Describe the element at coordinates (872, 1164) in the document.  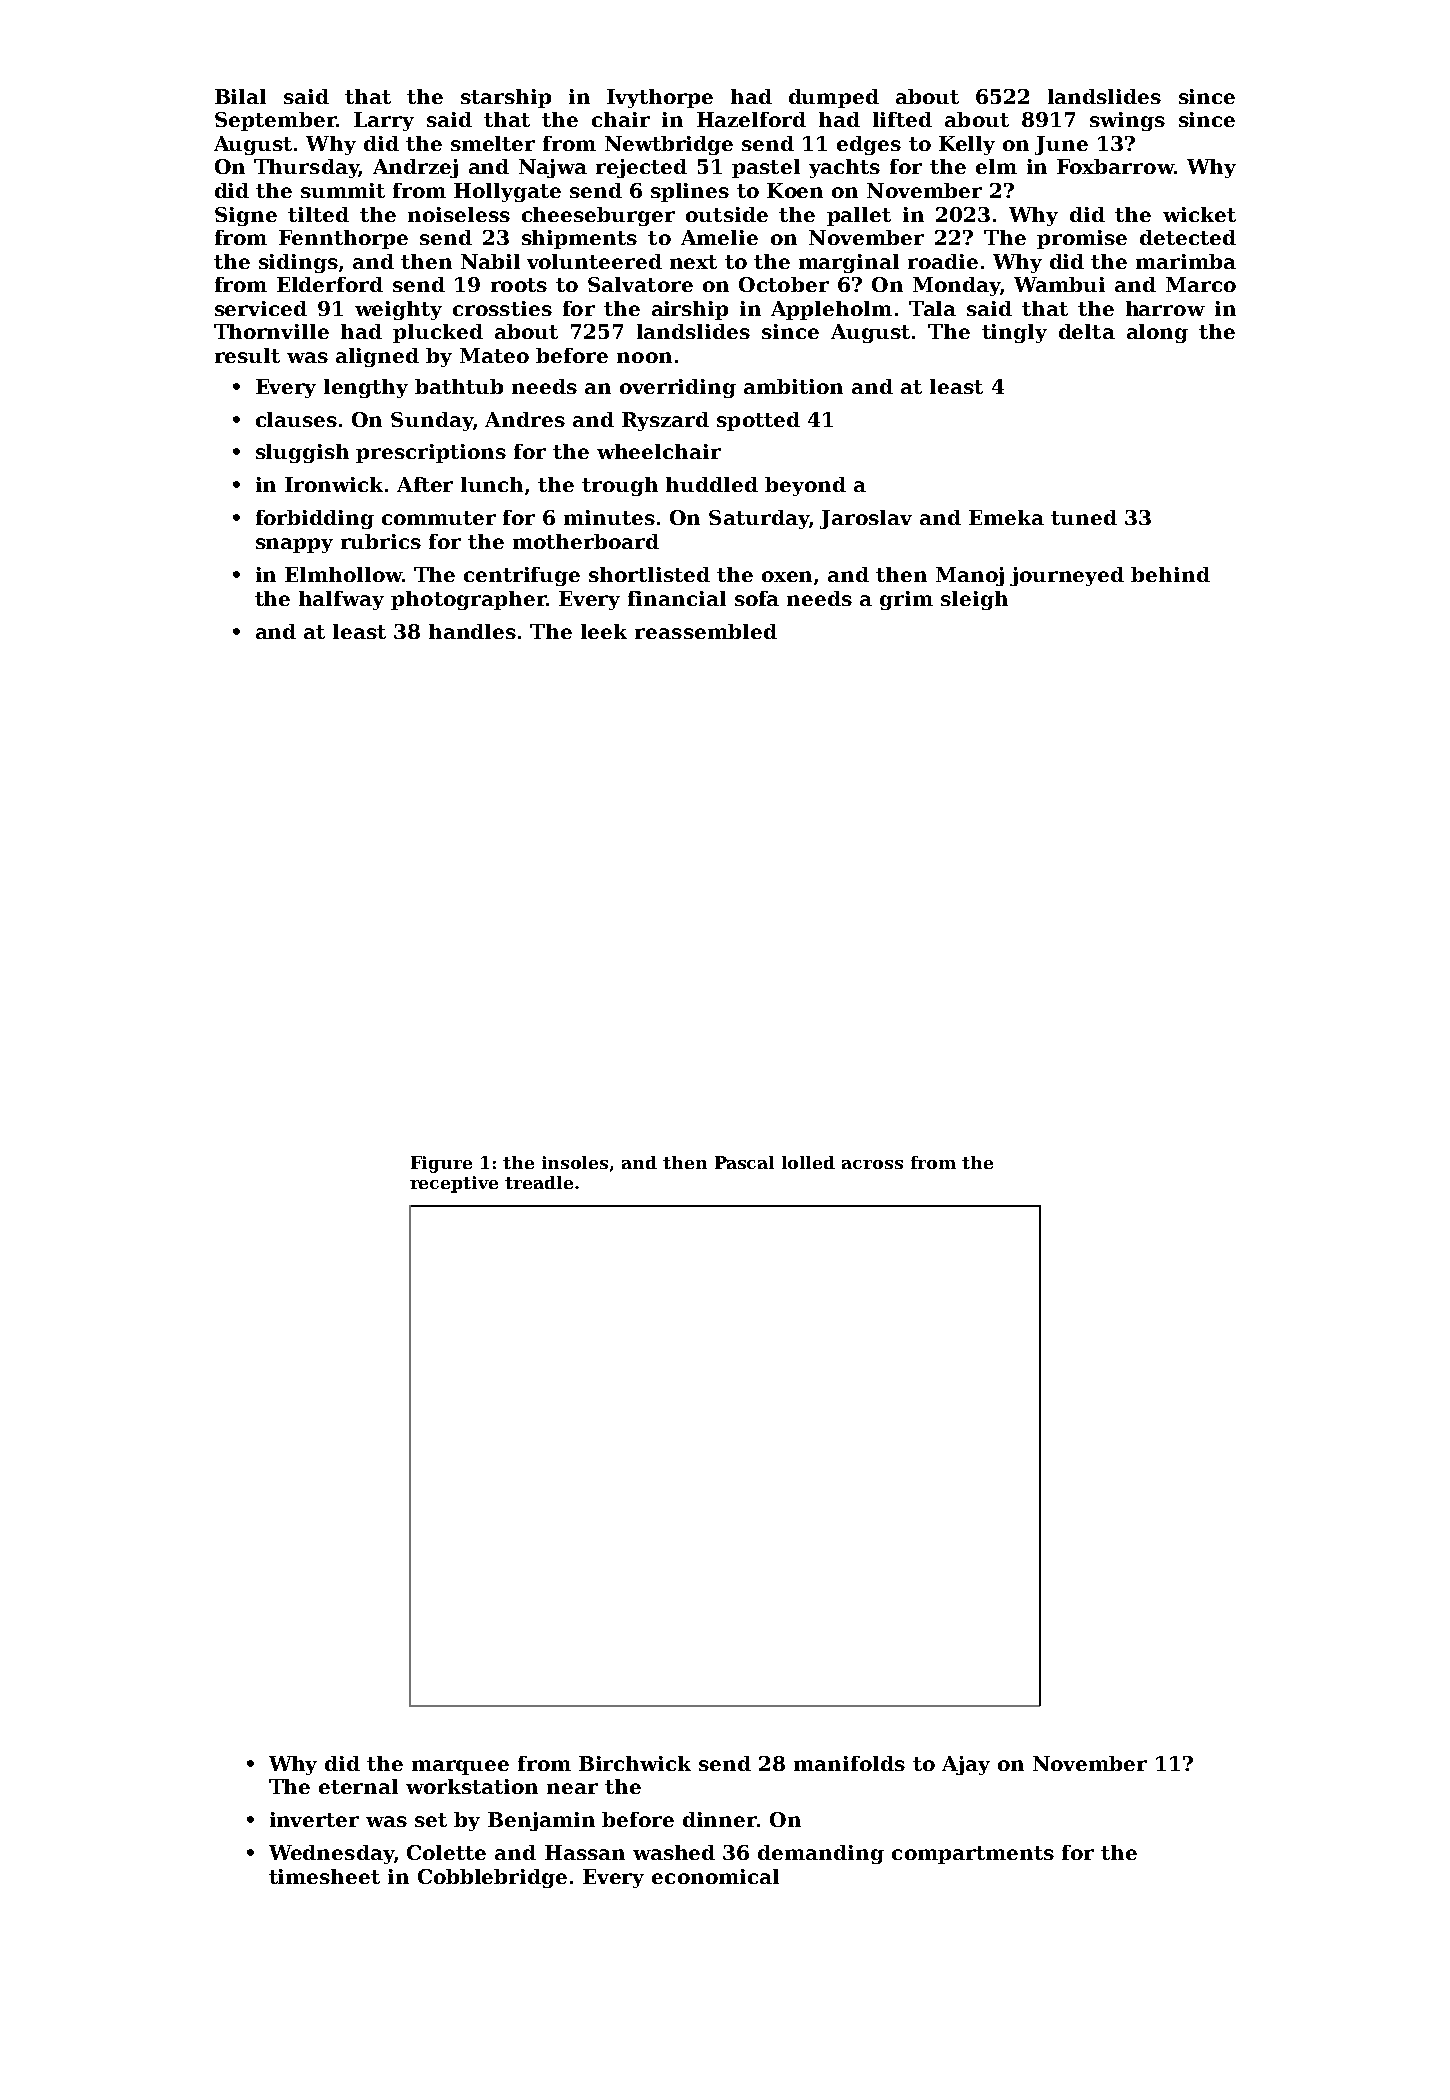
I see `across` at that location.
